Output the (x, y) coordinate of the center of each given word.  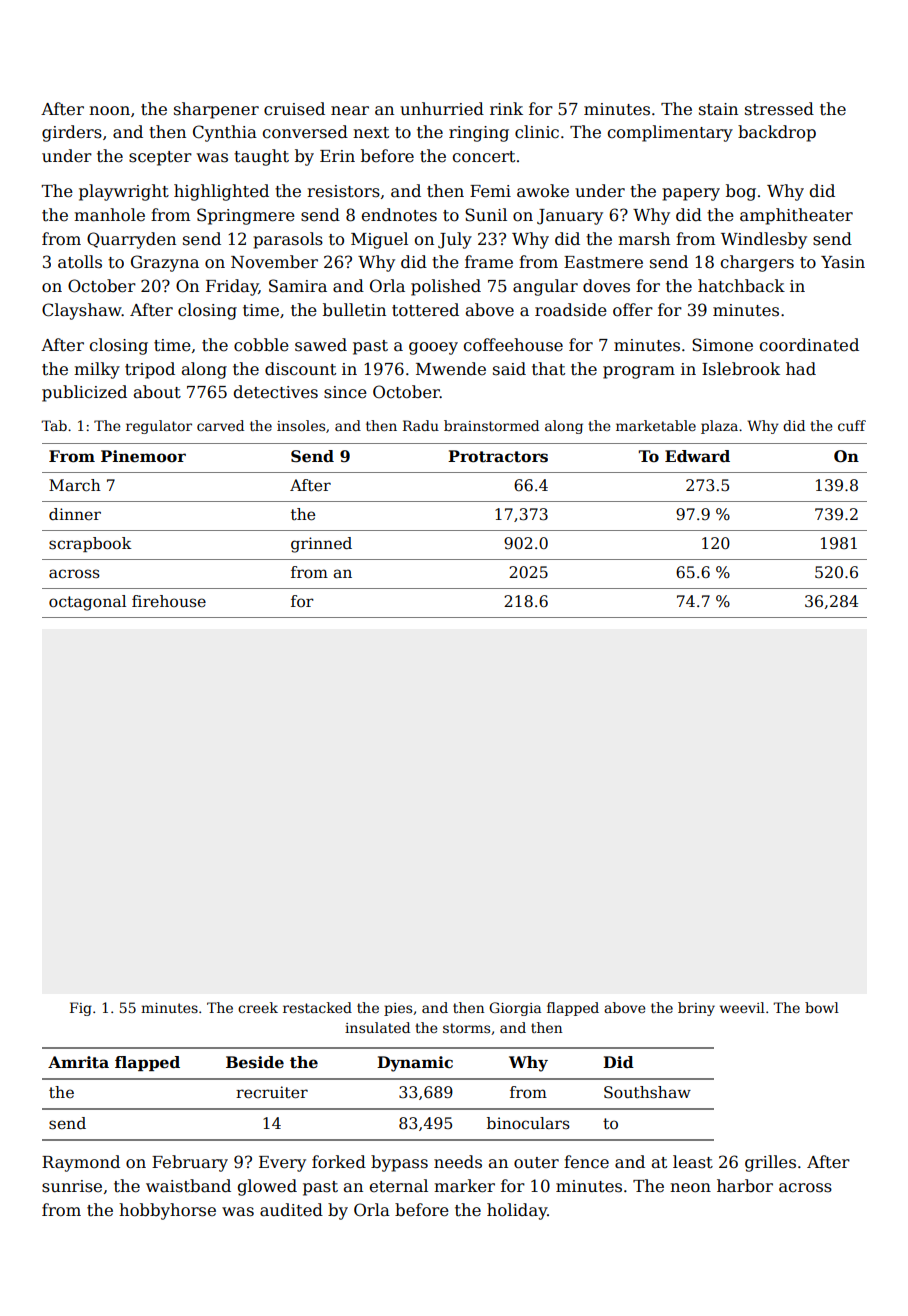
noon (109, 111)
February (190, 1163)
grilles (770, 1163)
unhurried (442, 109)
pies (398, 1009)
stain (718, 109)
